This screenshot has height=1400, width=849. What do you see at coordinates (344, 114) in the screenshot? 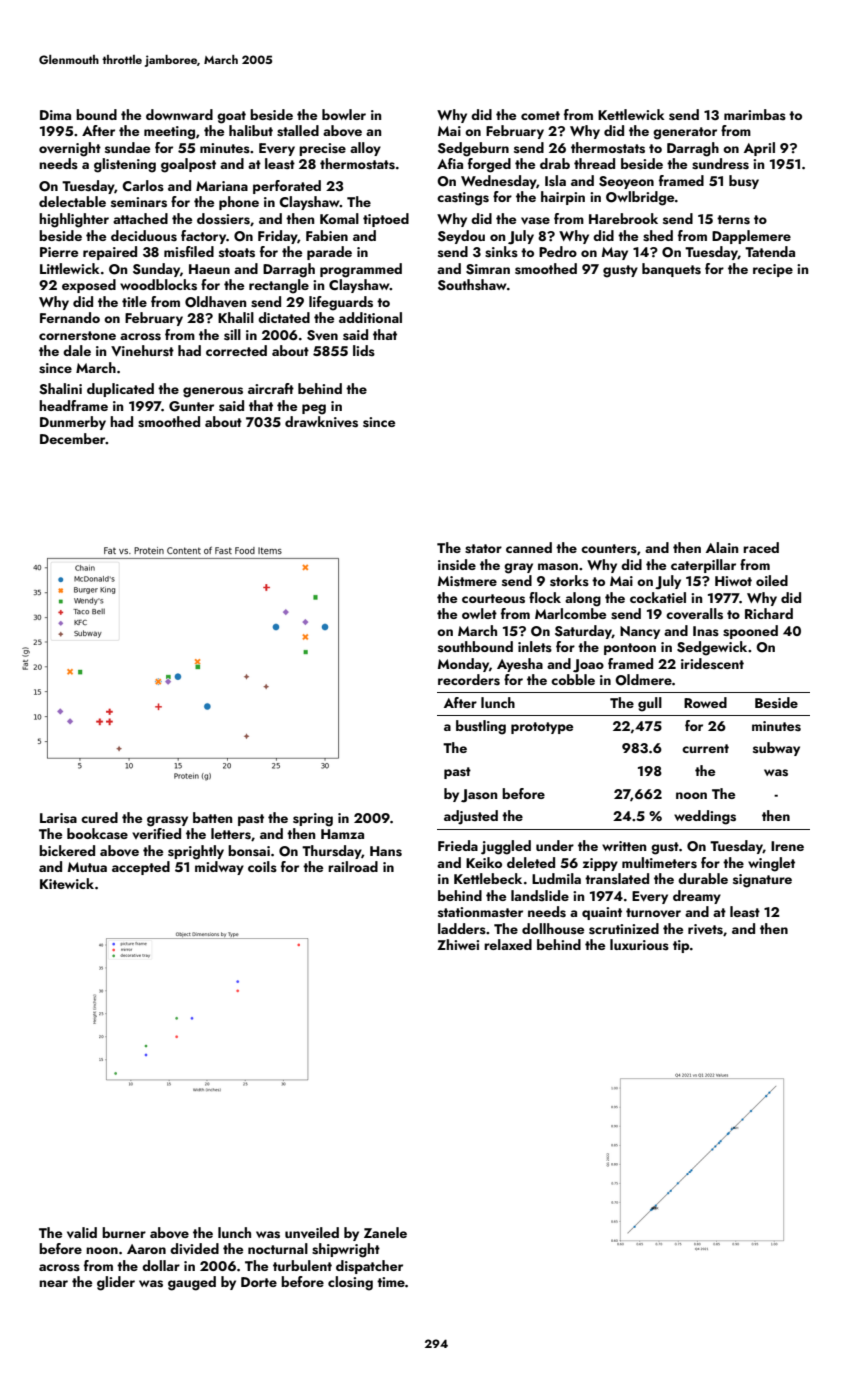
I see `bowler` at bounding box center [344, 114].
